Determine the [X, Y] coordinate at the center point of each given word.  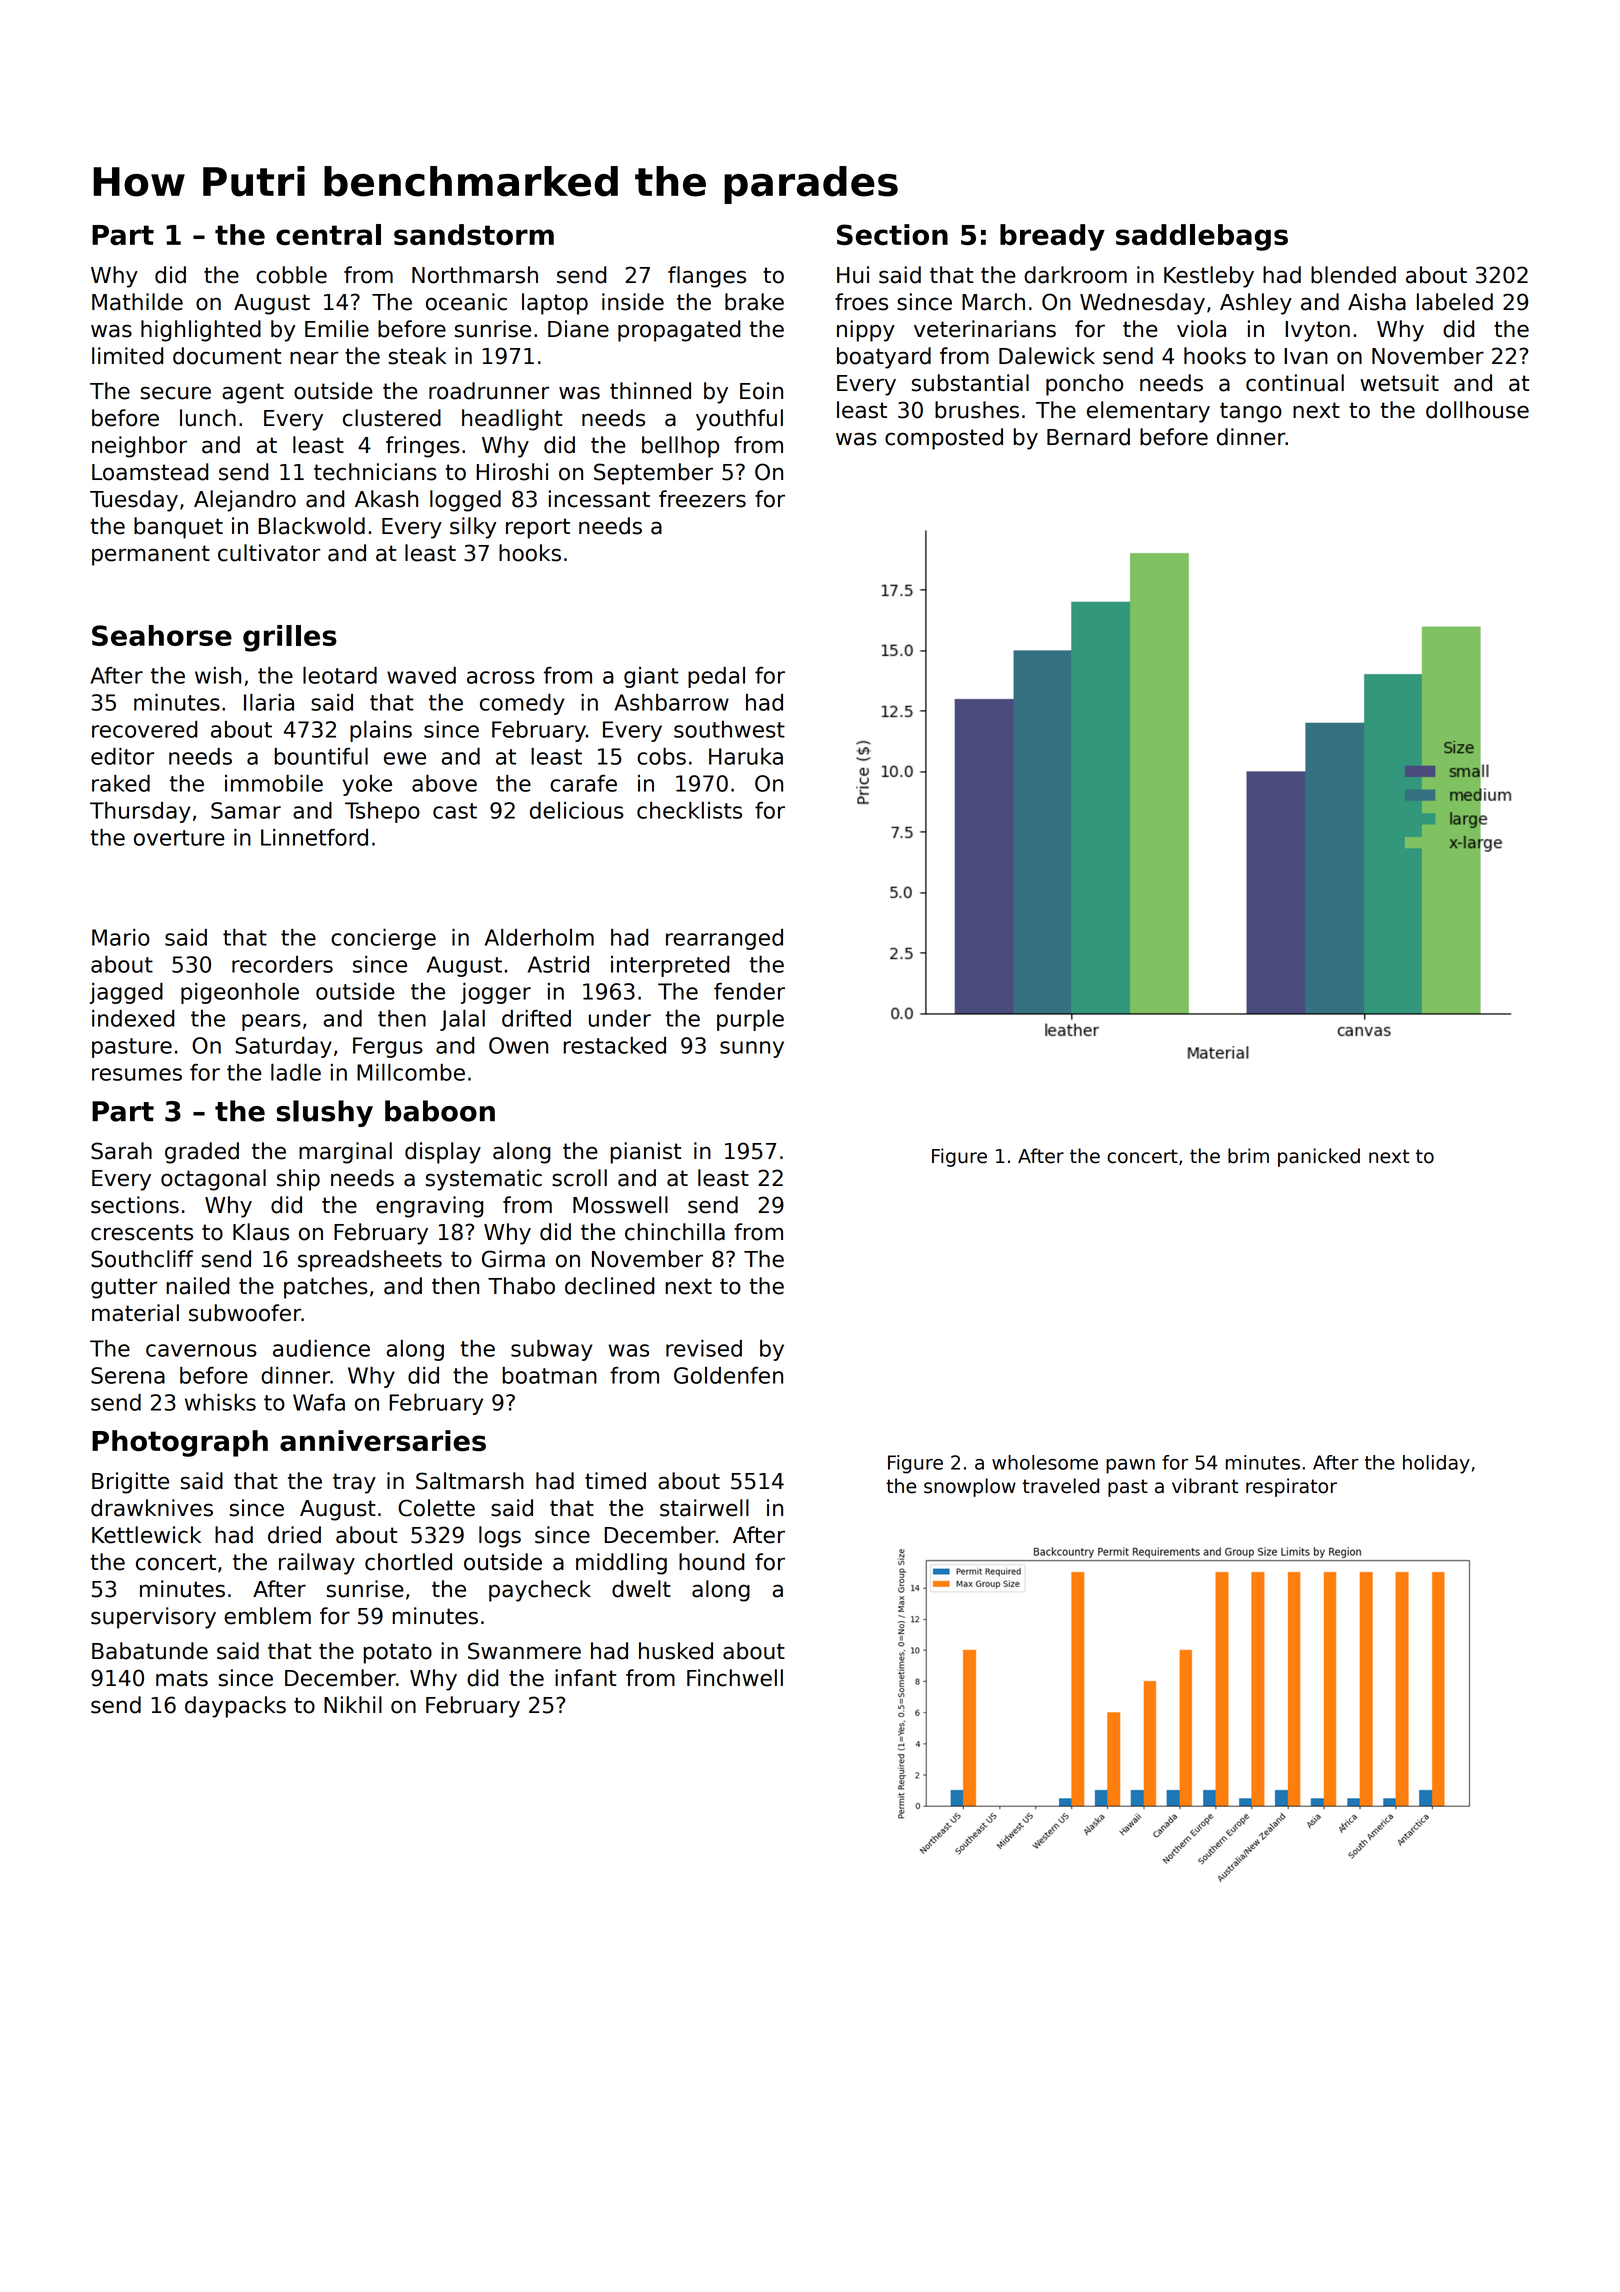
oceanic [466, 302]
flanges [707, 277]
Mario [121, 937]
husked [676, 1651]
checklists [689, 810]
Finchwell [735, 1678]
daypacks [235, 1707]
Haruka [746, 756]
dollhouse [1477, 410]
